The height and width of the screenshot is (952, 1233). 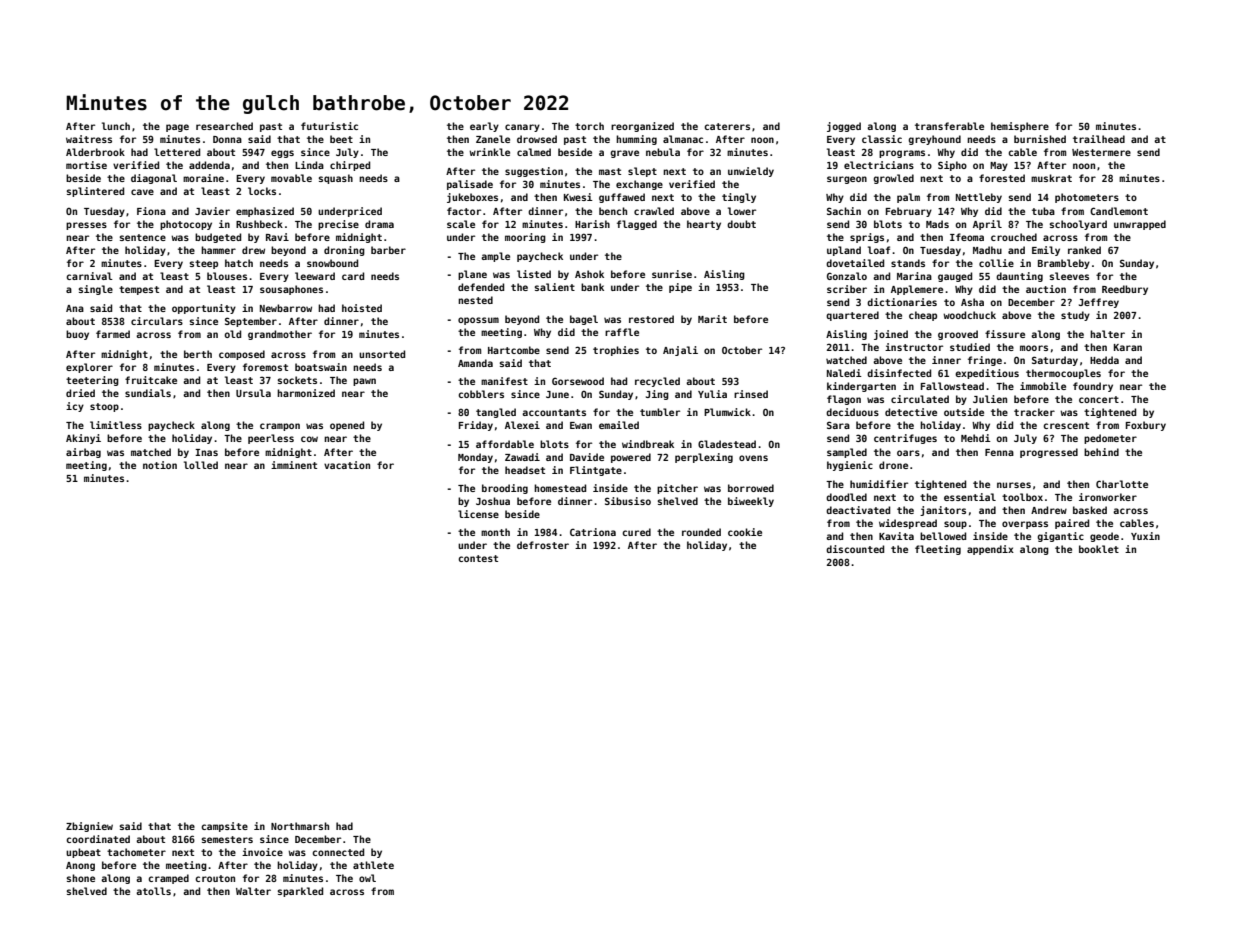 I want to click on defroster, so click(x=543, y=545).
